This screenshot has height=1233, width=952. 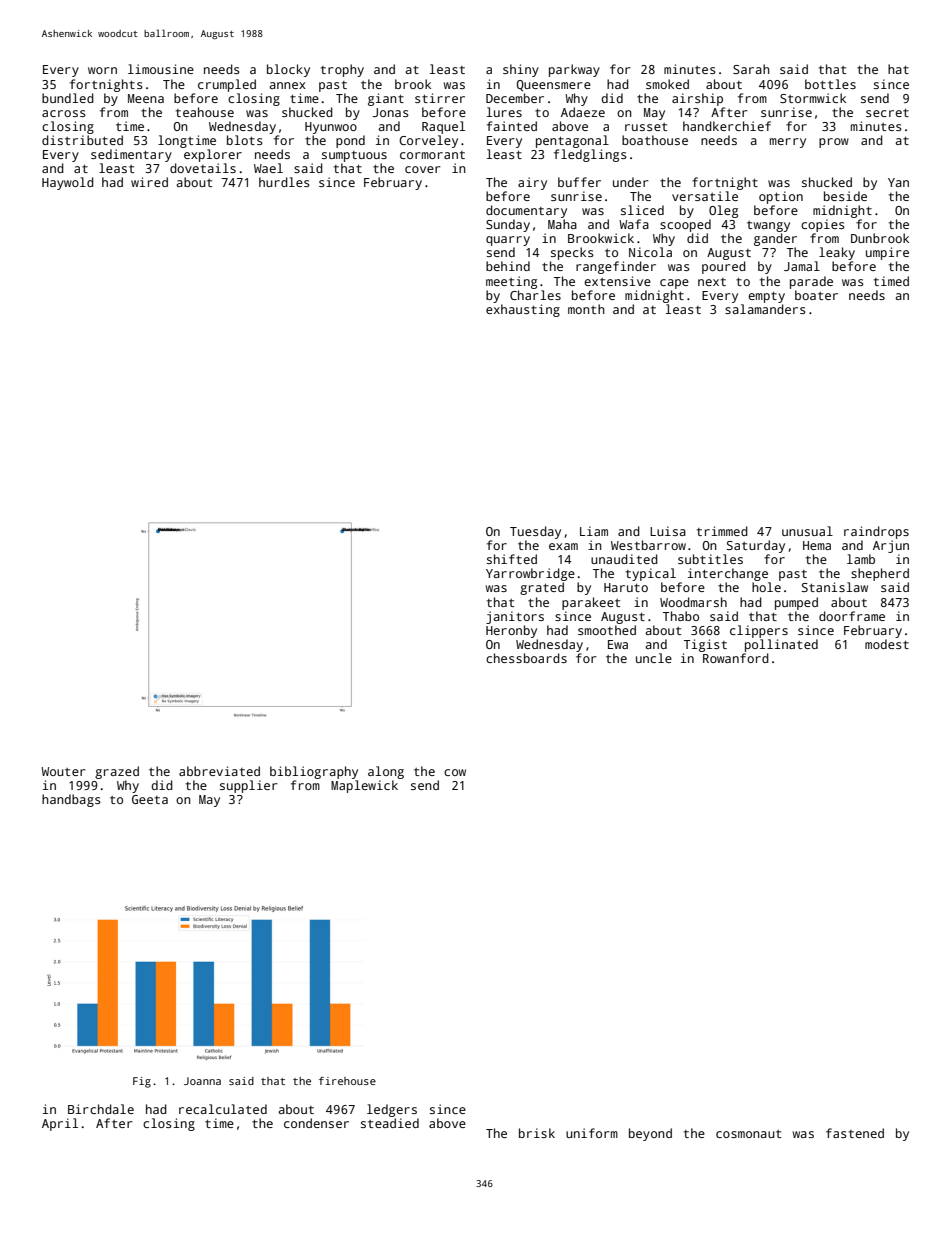 I want to click on uniform, so click(x=592, y=1133).
